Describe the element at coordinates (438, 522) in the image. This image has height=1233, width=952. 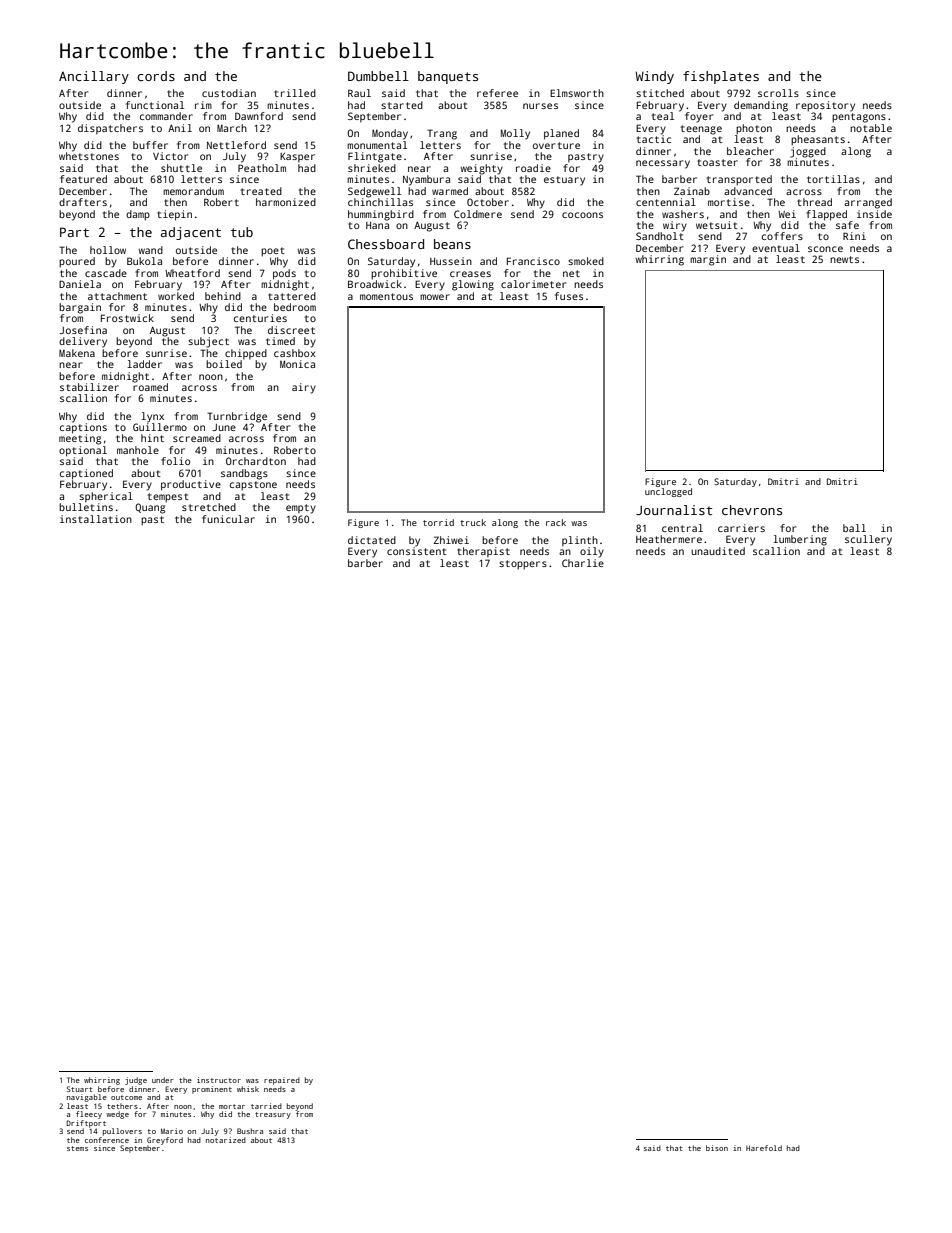
I see `torrid` at that location.
